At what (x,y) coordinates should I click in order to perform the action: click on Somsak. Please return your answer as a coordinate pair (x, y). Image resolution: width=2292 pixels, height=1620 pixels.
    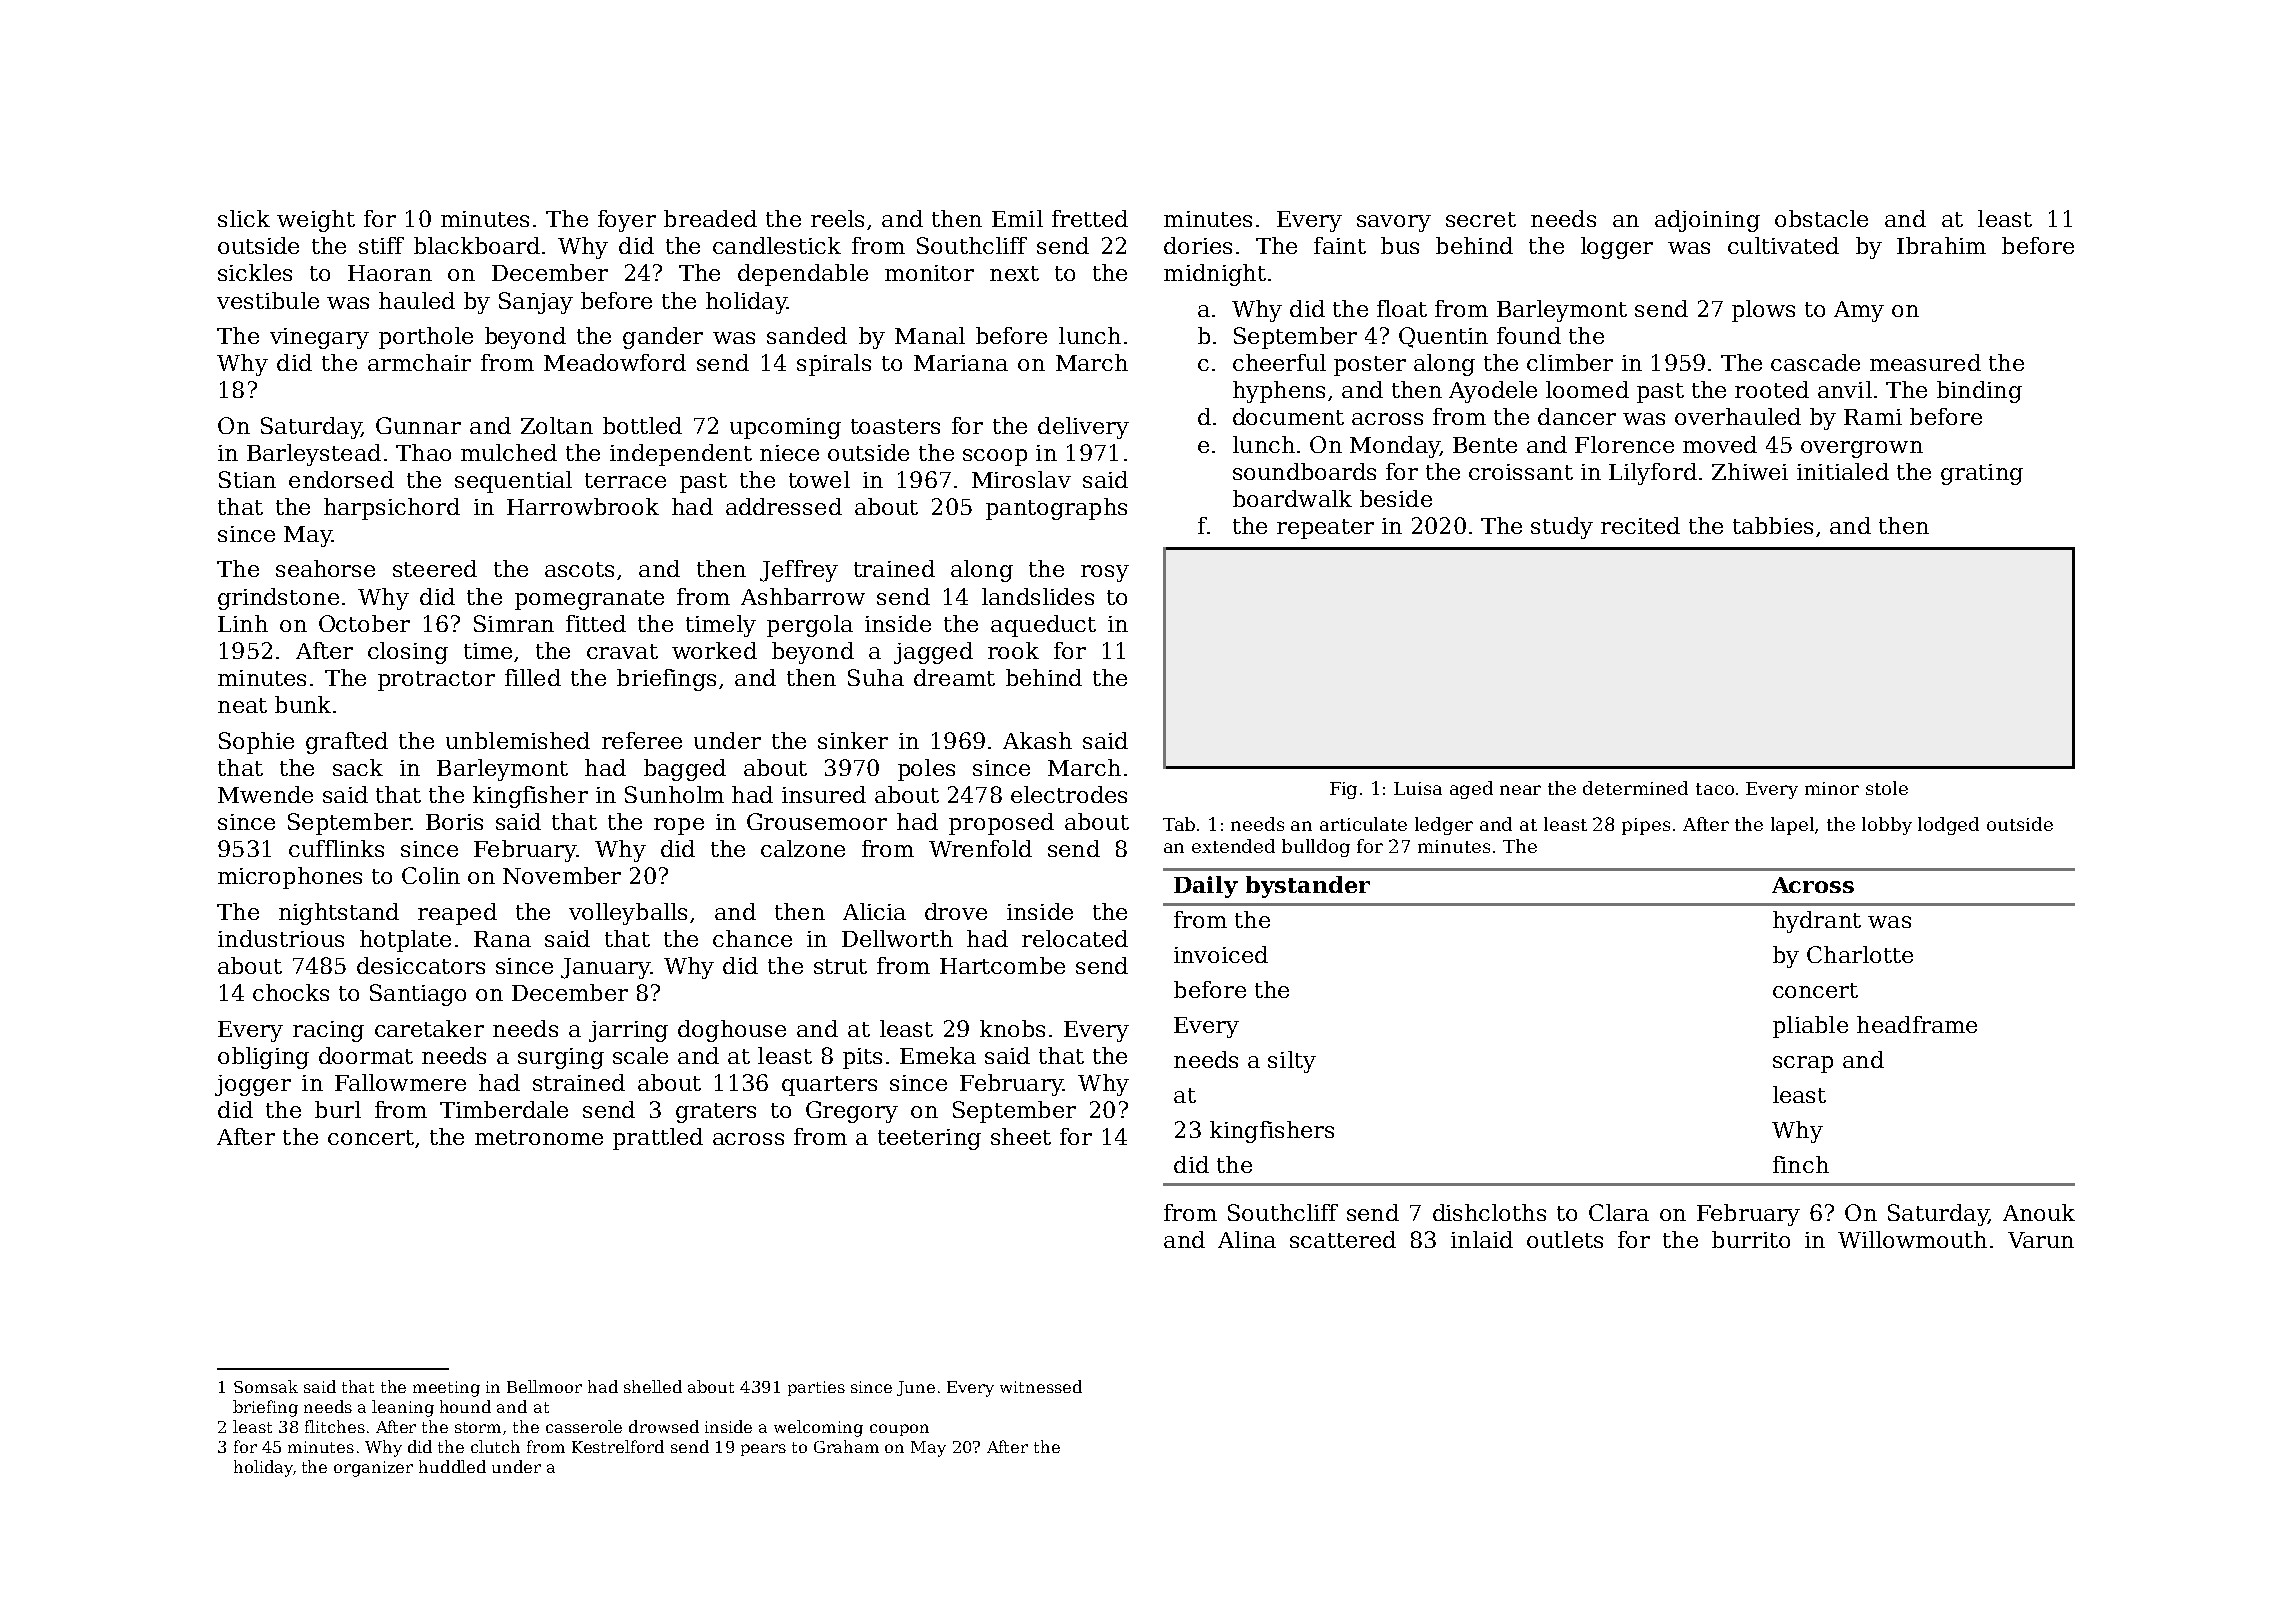
    Looking at the image, I should click on (266, 1386).
